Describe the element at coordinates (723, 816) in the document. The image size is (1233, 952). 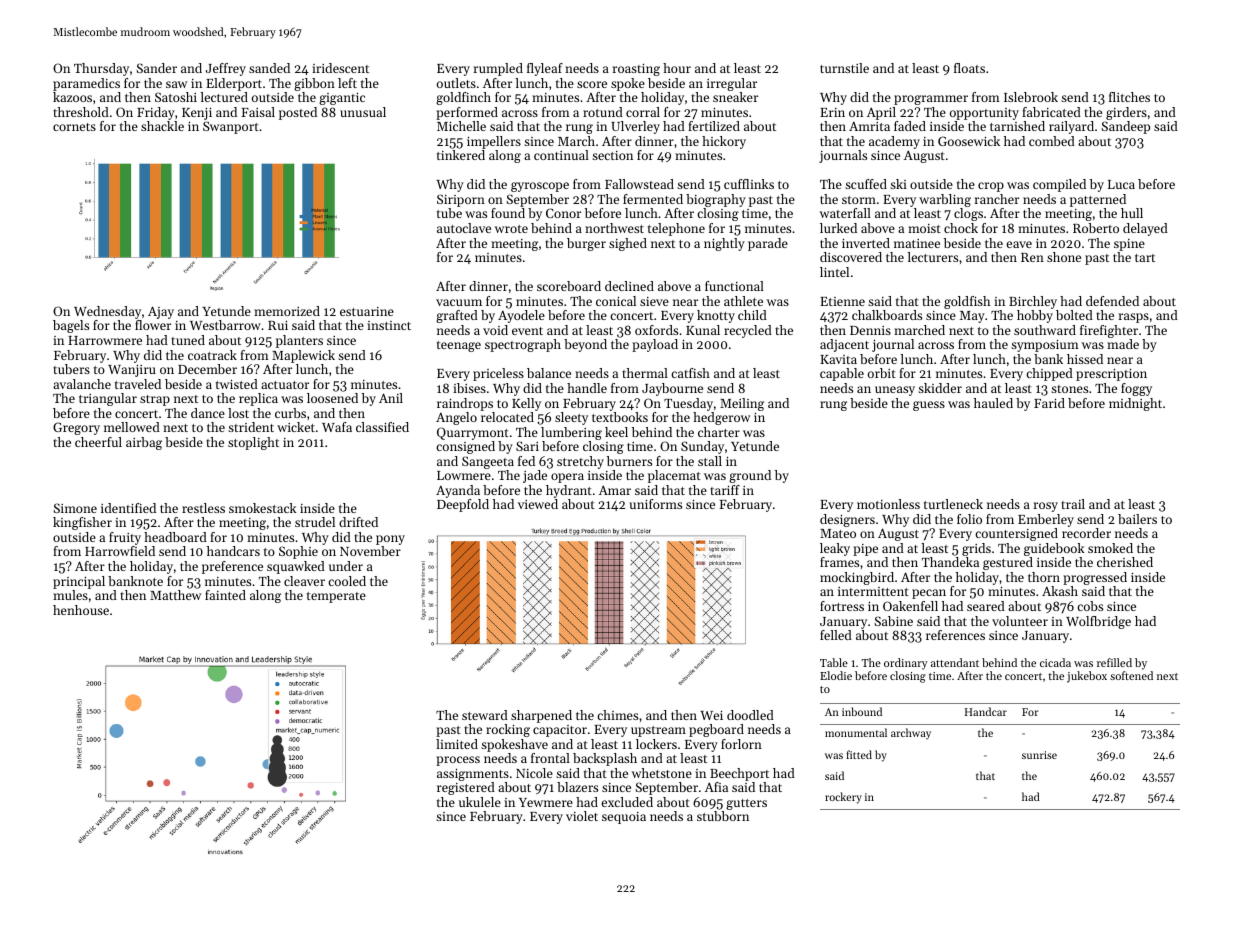
I see `stubborn` at that location.
